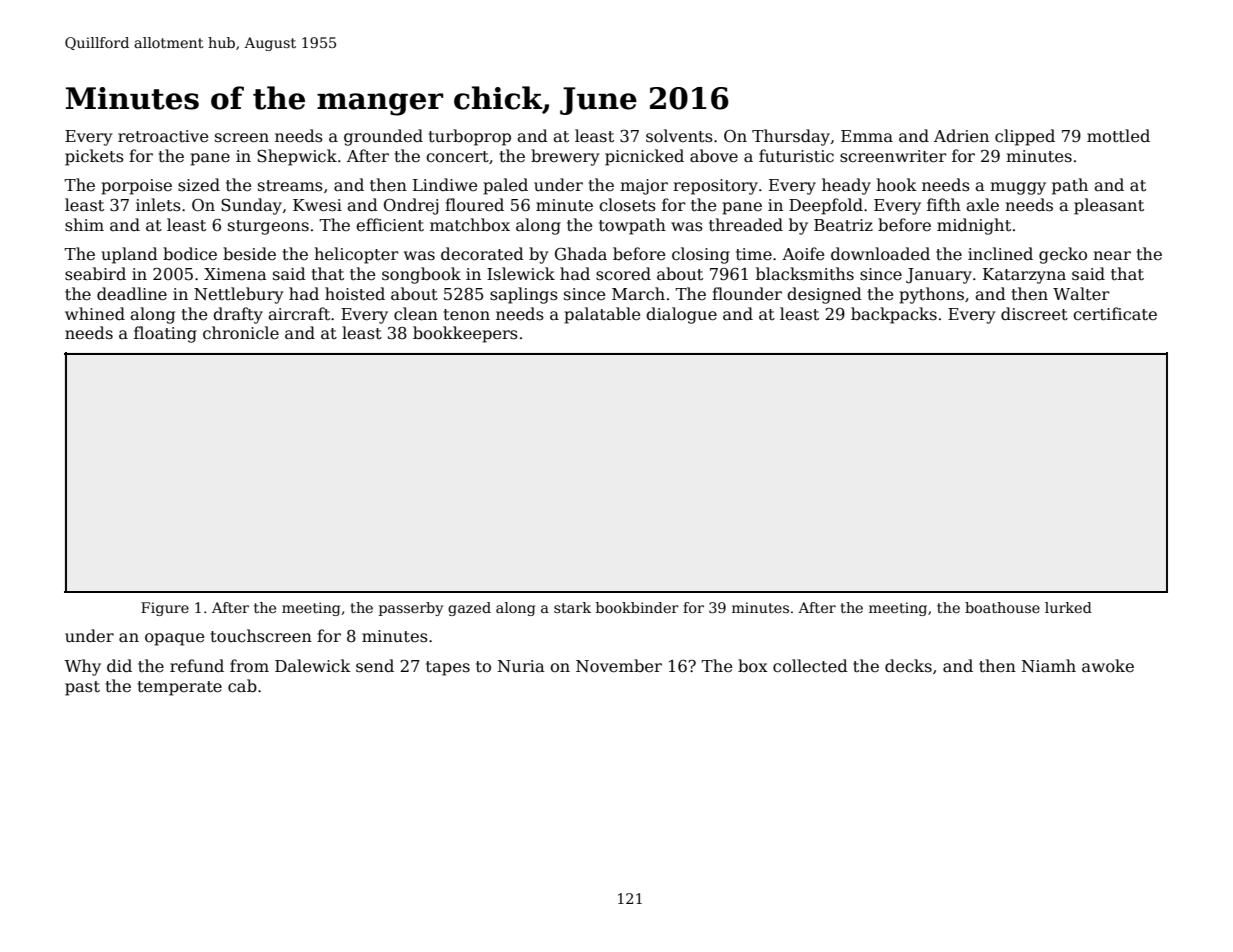 This screenshot has height=952, width=1233. I want to click on cab, so click(242, 686).
